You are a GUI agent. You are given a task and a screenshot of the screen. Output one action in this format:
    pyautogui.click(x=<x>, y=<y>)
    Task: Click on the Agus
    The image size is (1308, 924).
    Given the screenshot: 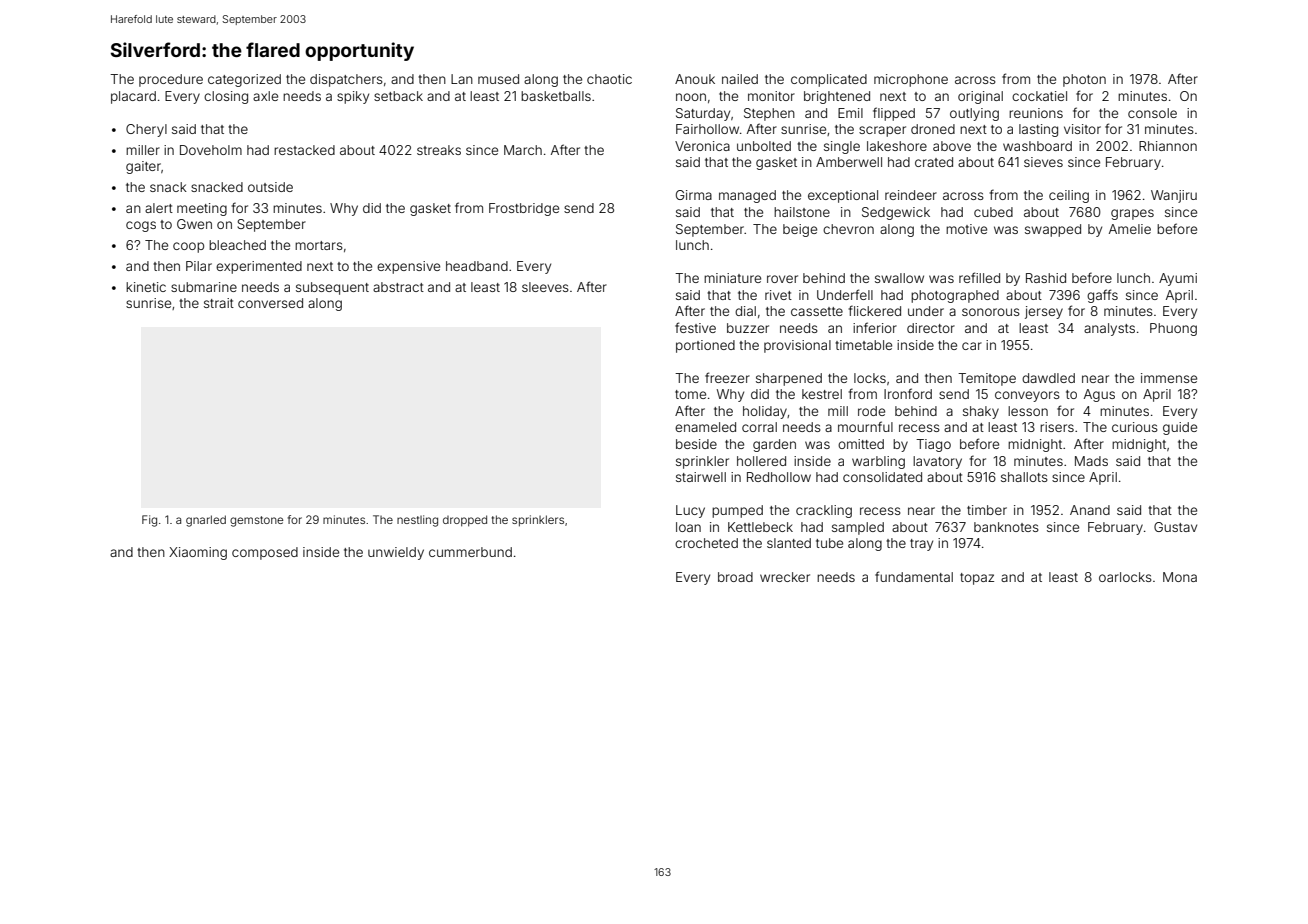 What is the action you would take?
    pyautogui.click(x=1099, y=395)
